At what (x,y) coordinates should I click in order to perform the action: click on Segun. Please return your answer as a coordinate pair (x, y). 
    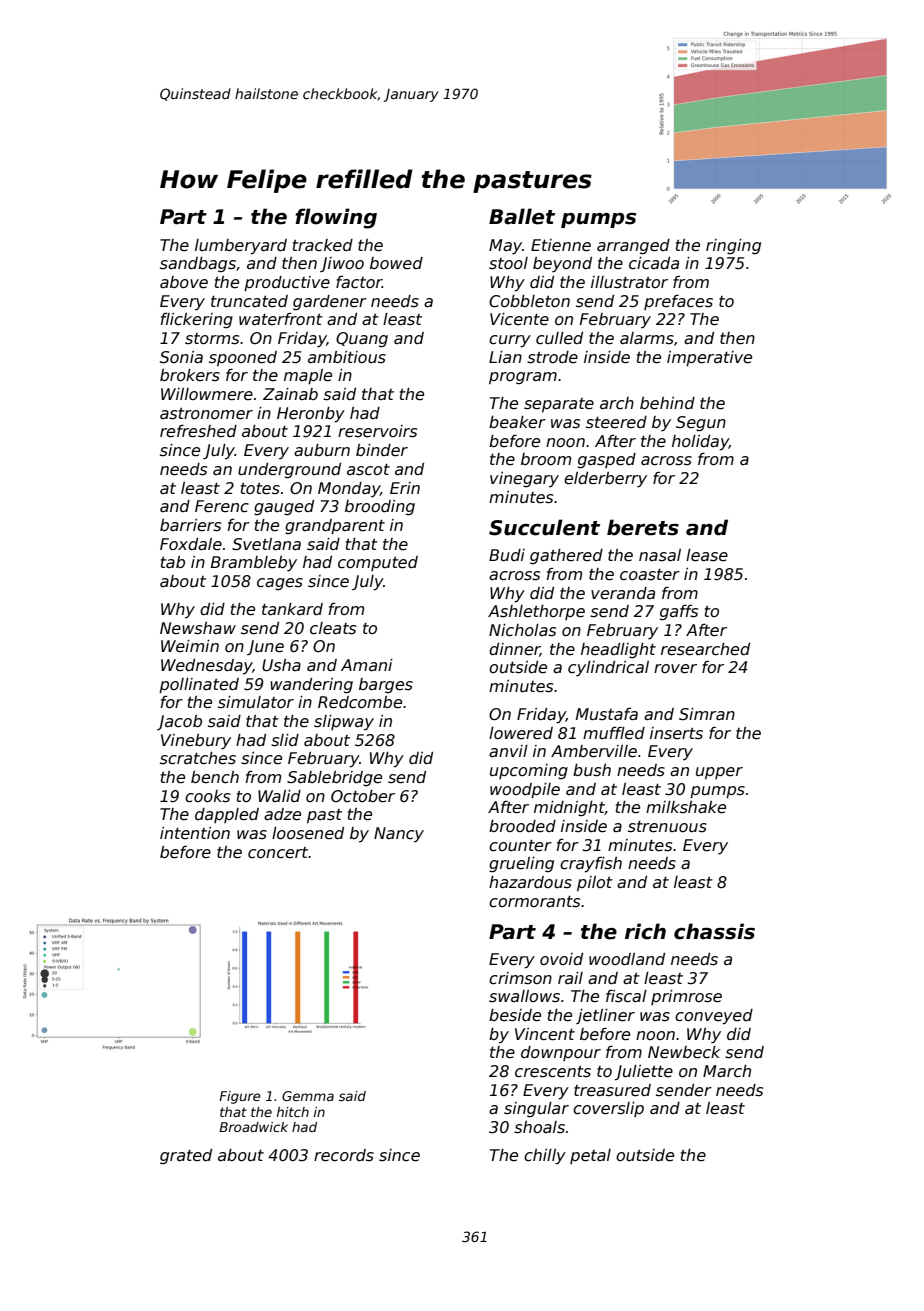
    Looking at the image, I should click on (701, 423).
